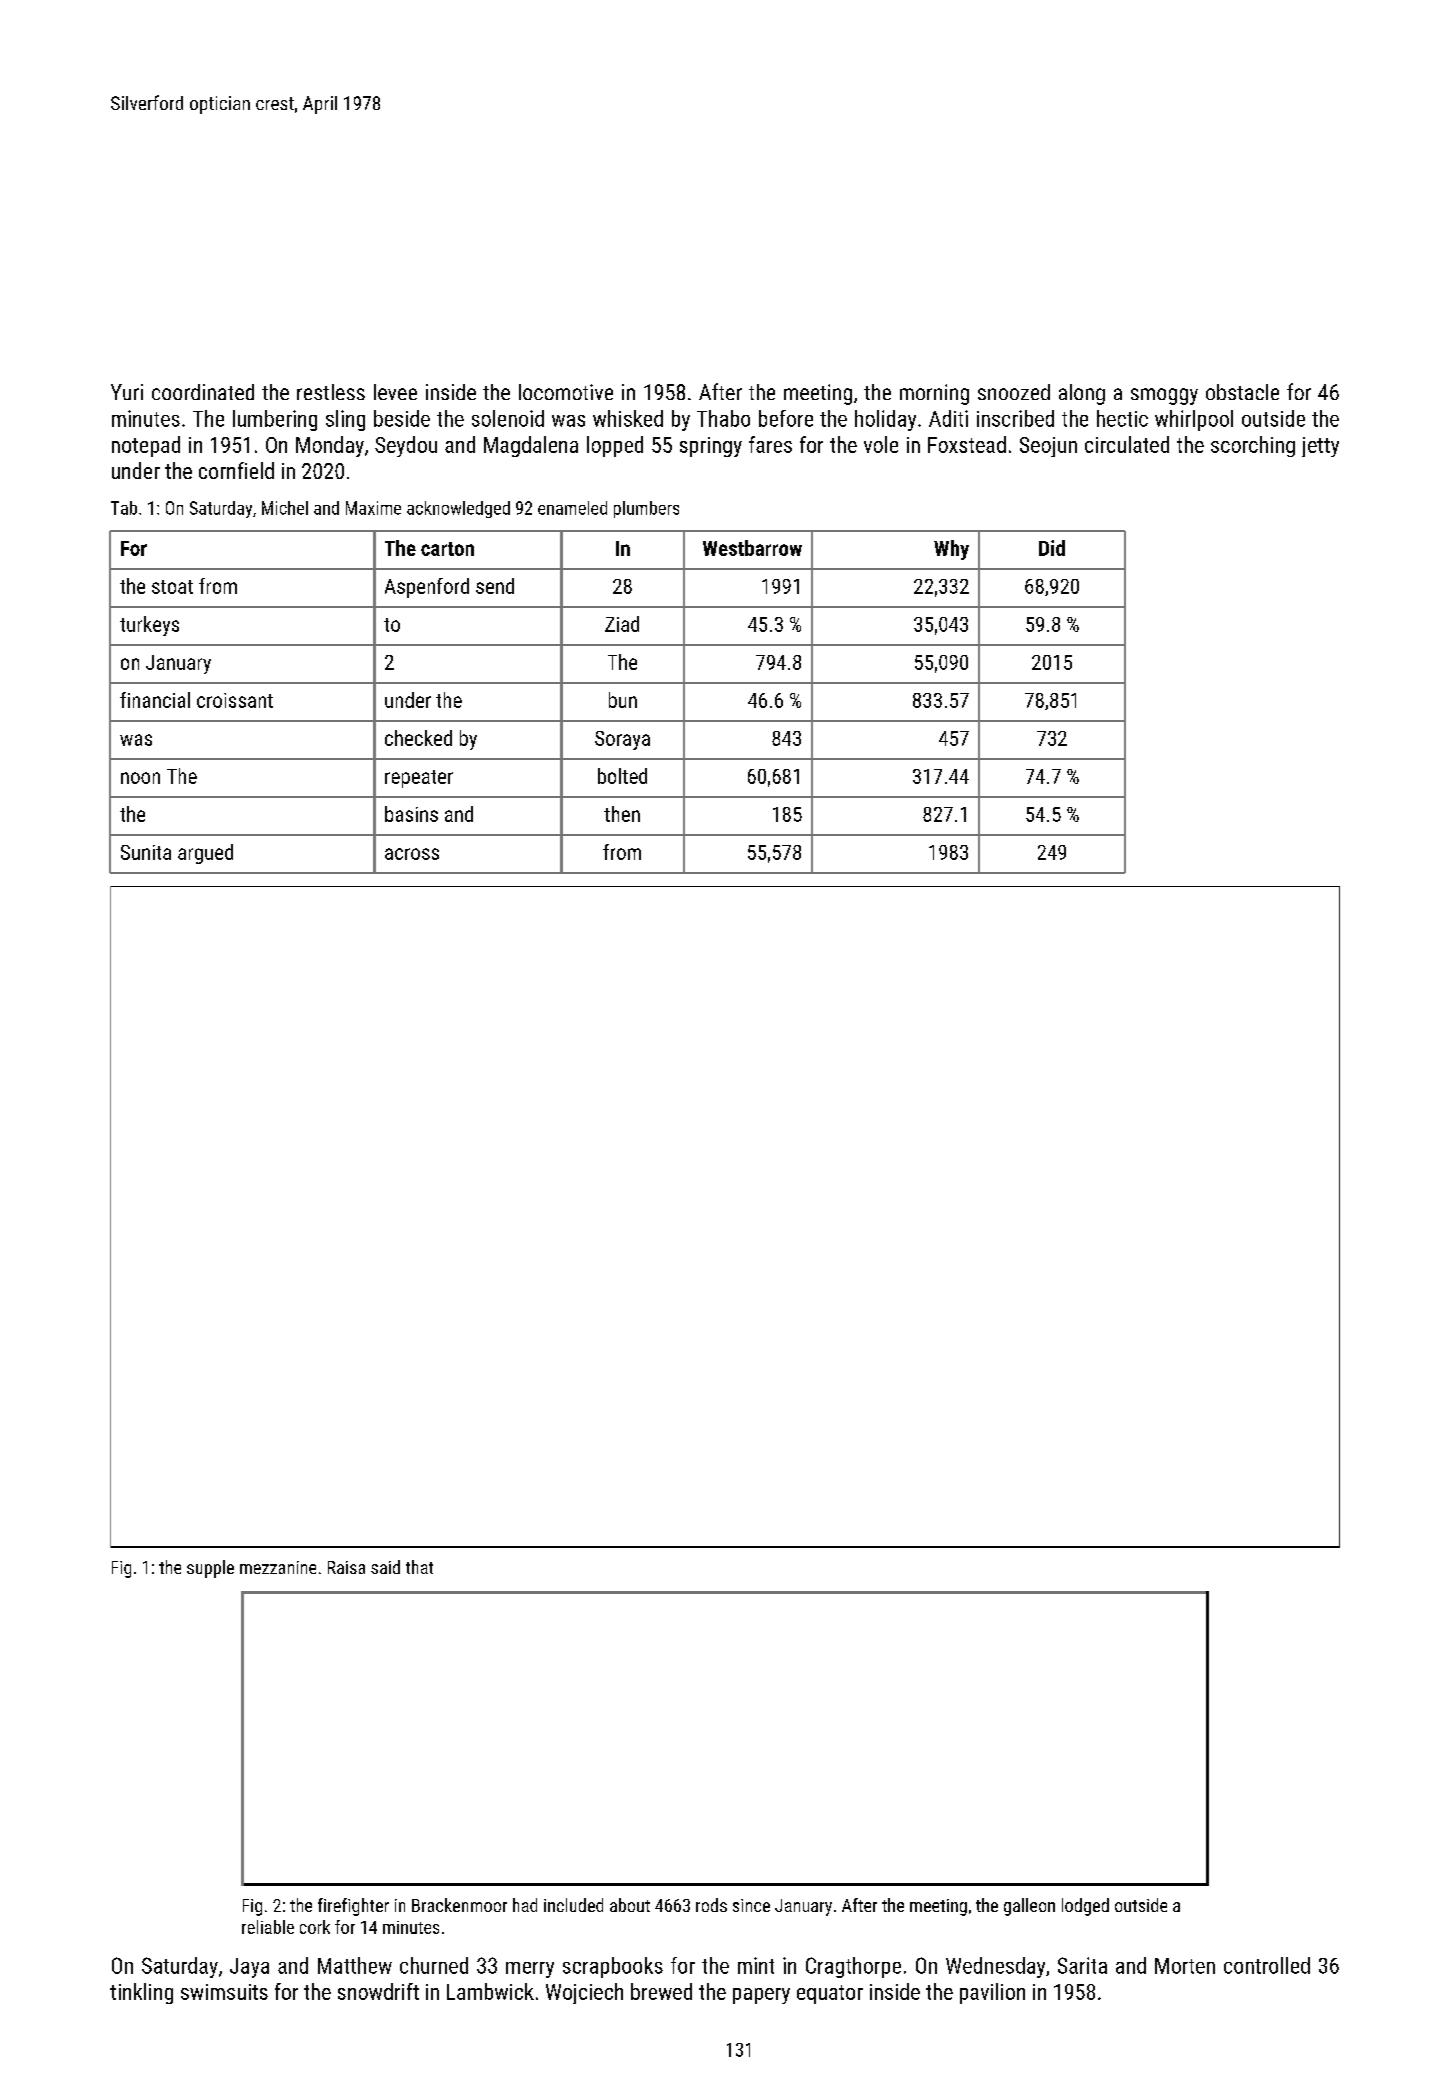  What do you see at coordinates (951, 550) in the image?
I see `Why` at bounding box center [951, 550].
